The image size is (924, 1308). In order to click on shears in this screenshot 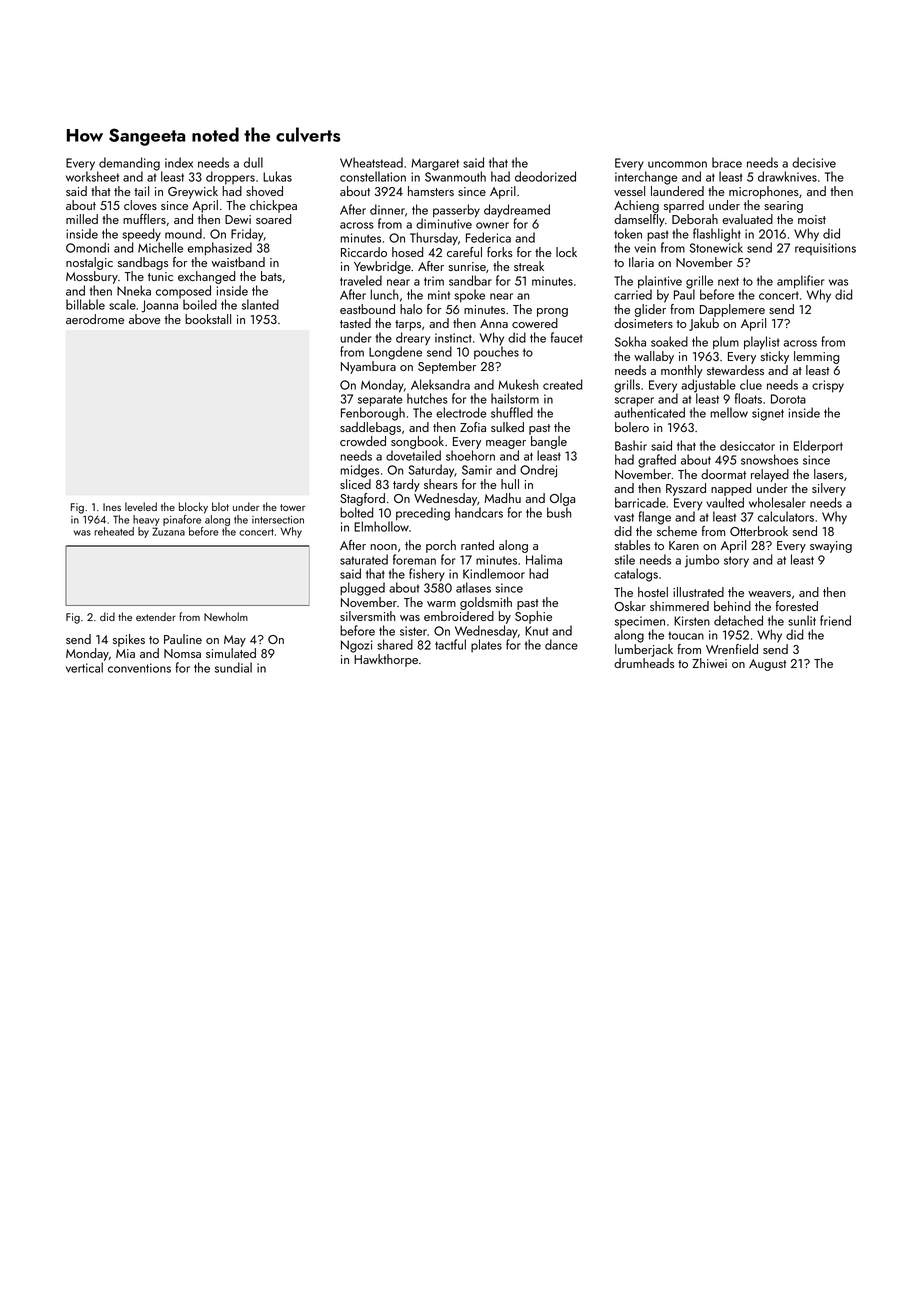, I will do `click(441, 484)`.
